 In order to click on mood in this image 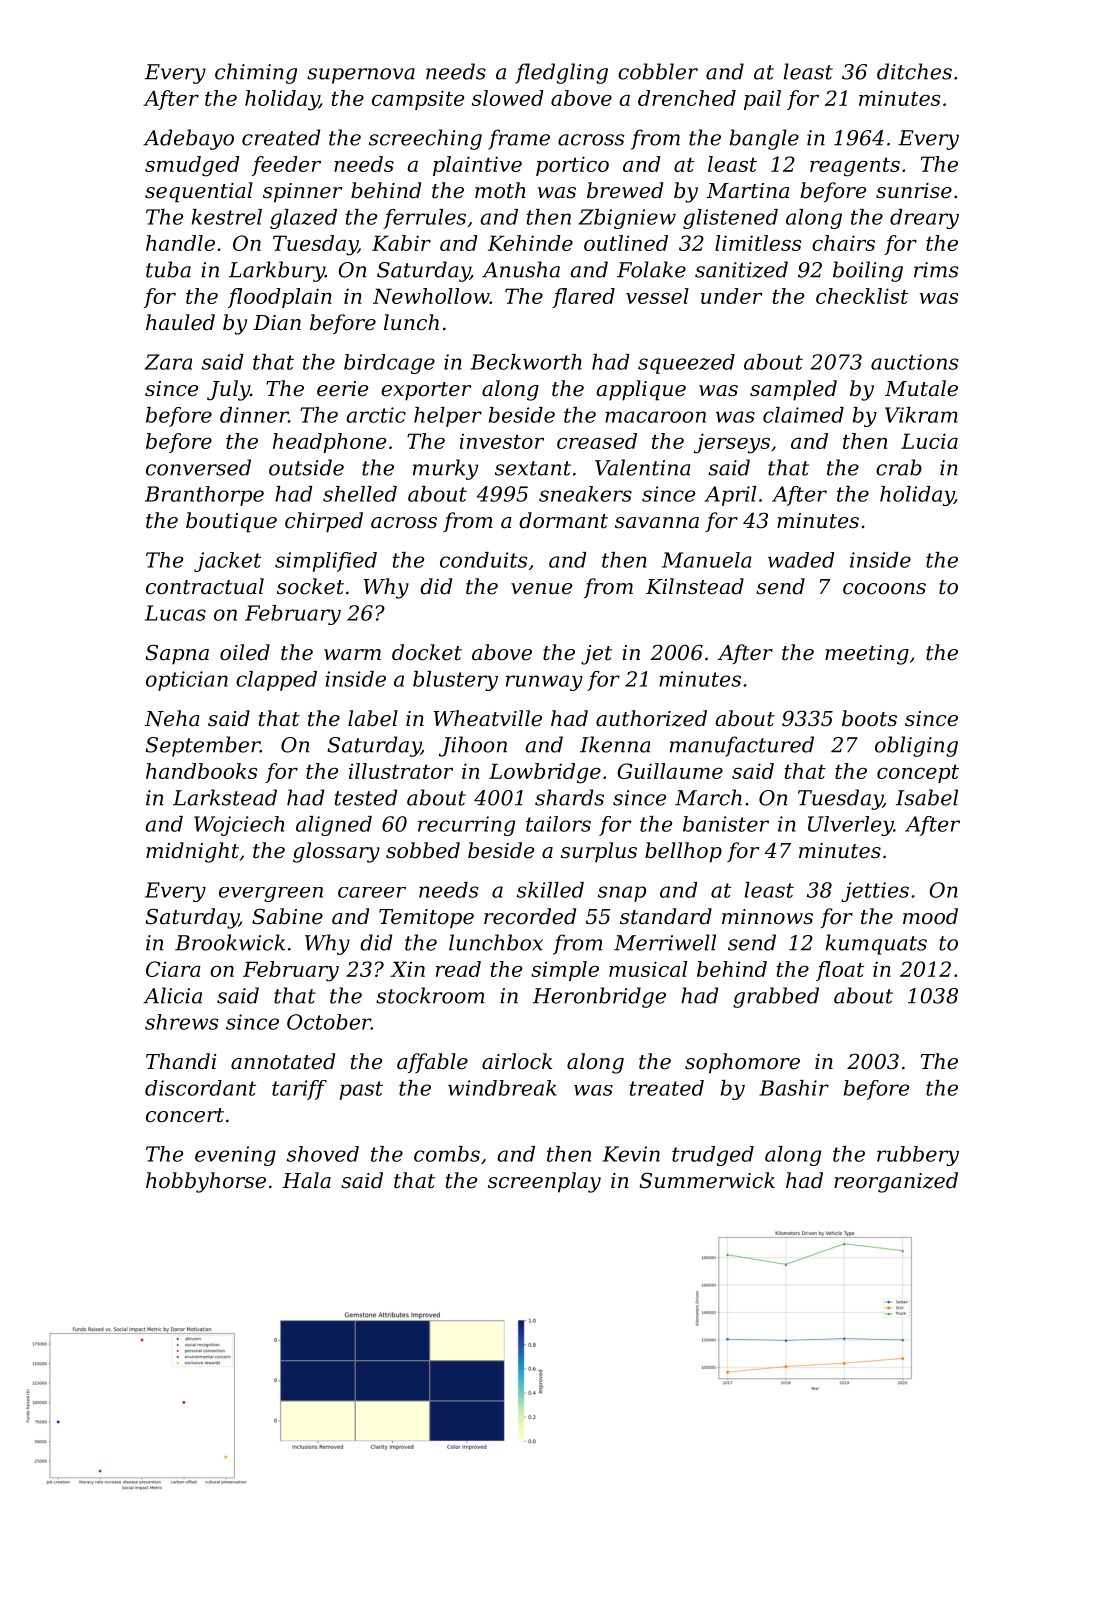, I will do `click(930, 916)`.
